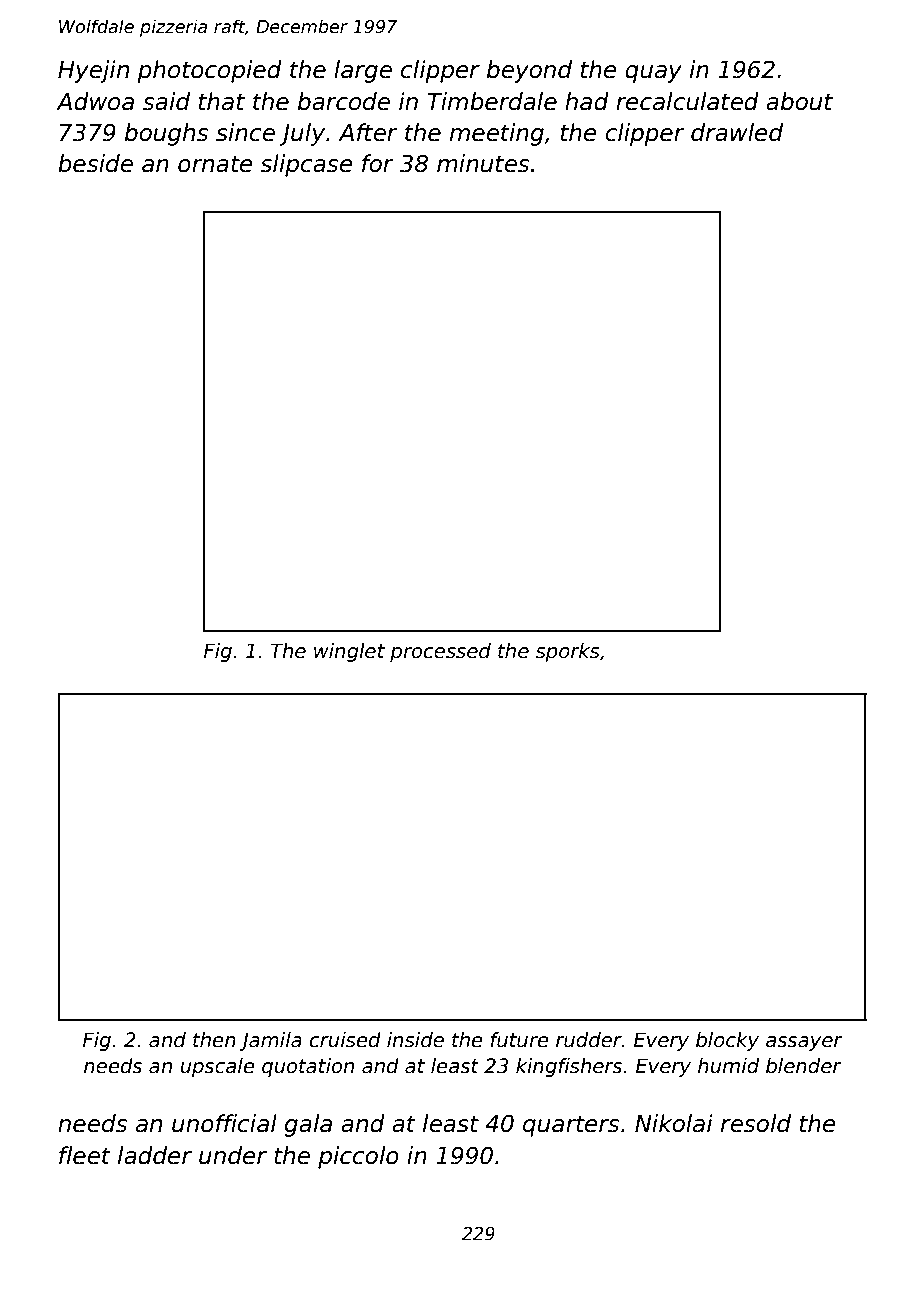  What do you see at coordinates (215, 164) in the page?
I see `ornate` at bounding box center [215, 164].
